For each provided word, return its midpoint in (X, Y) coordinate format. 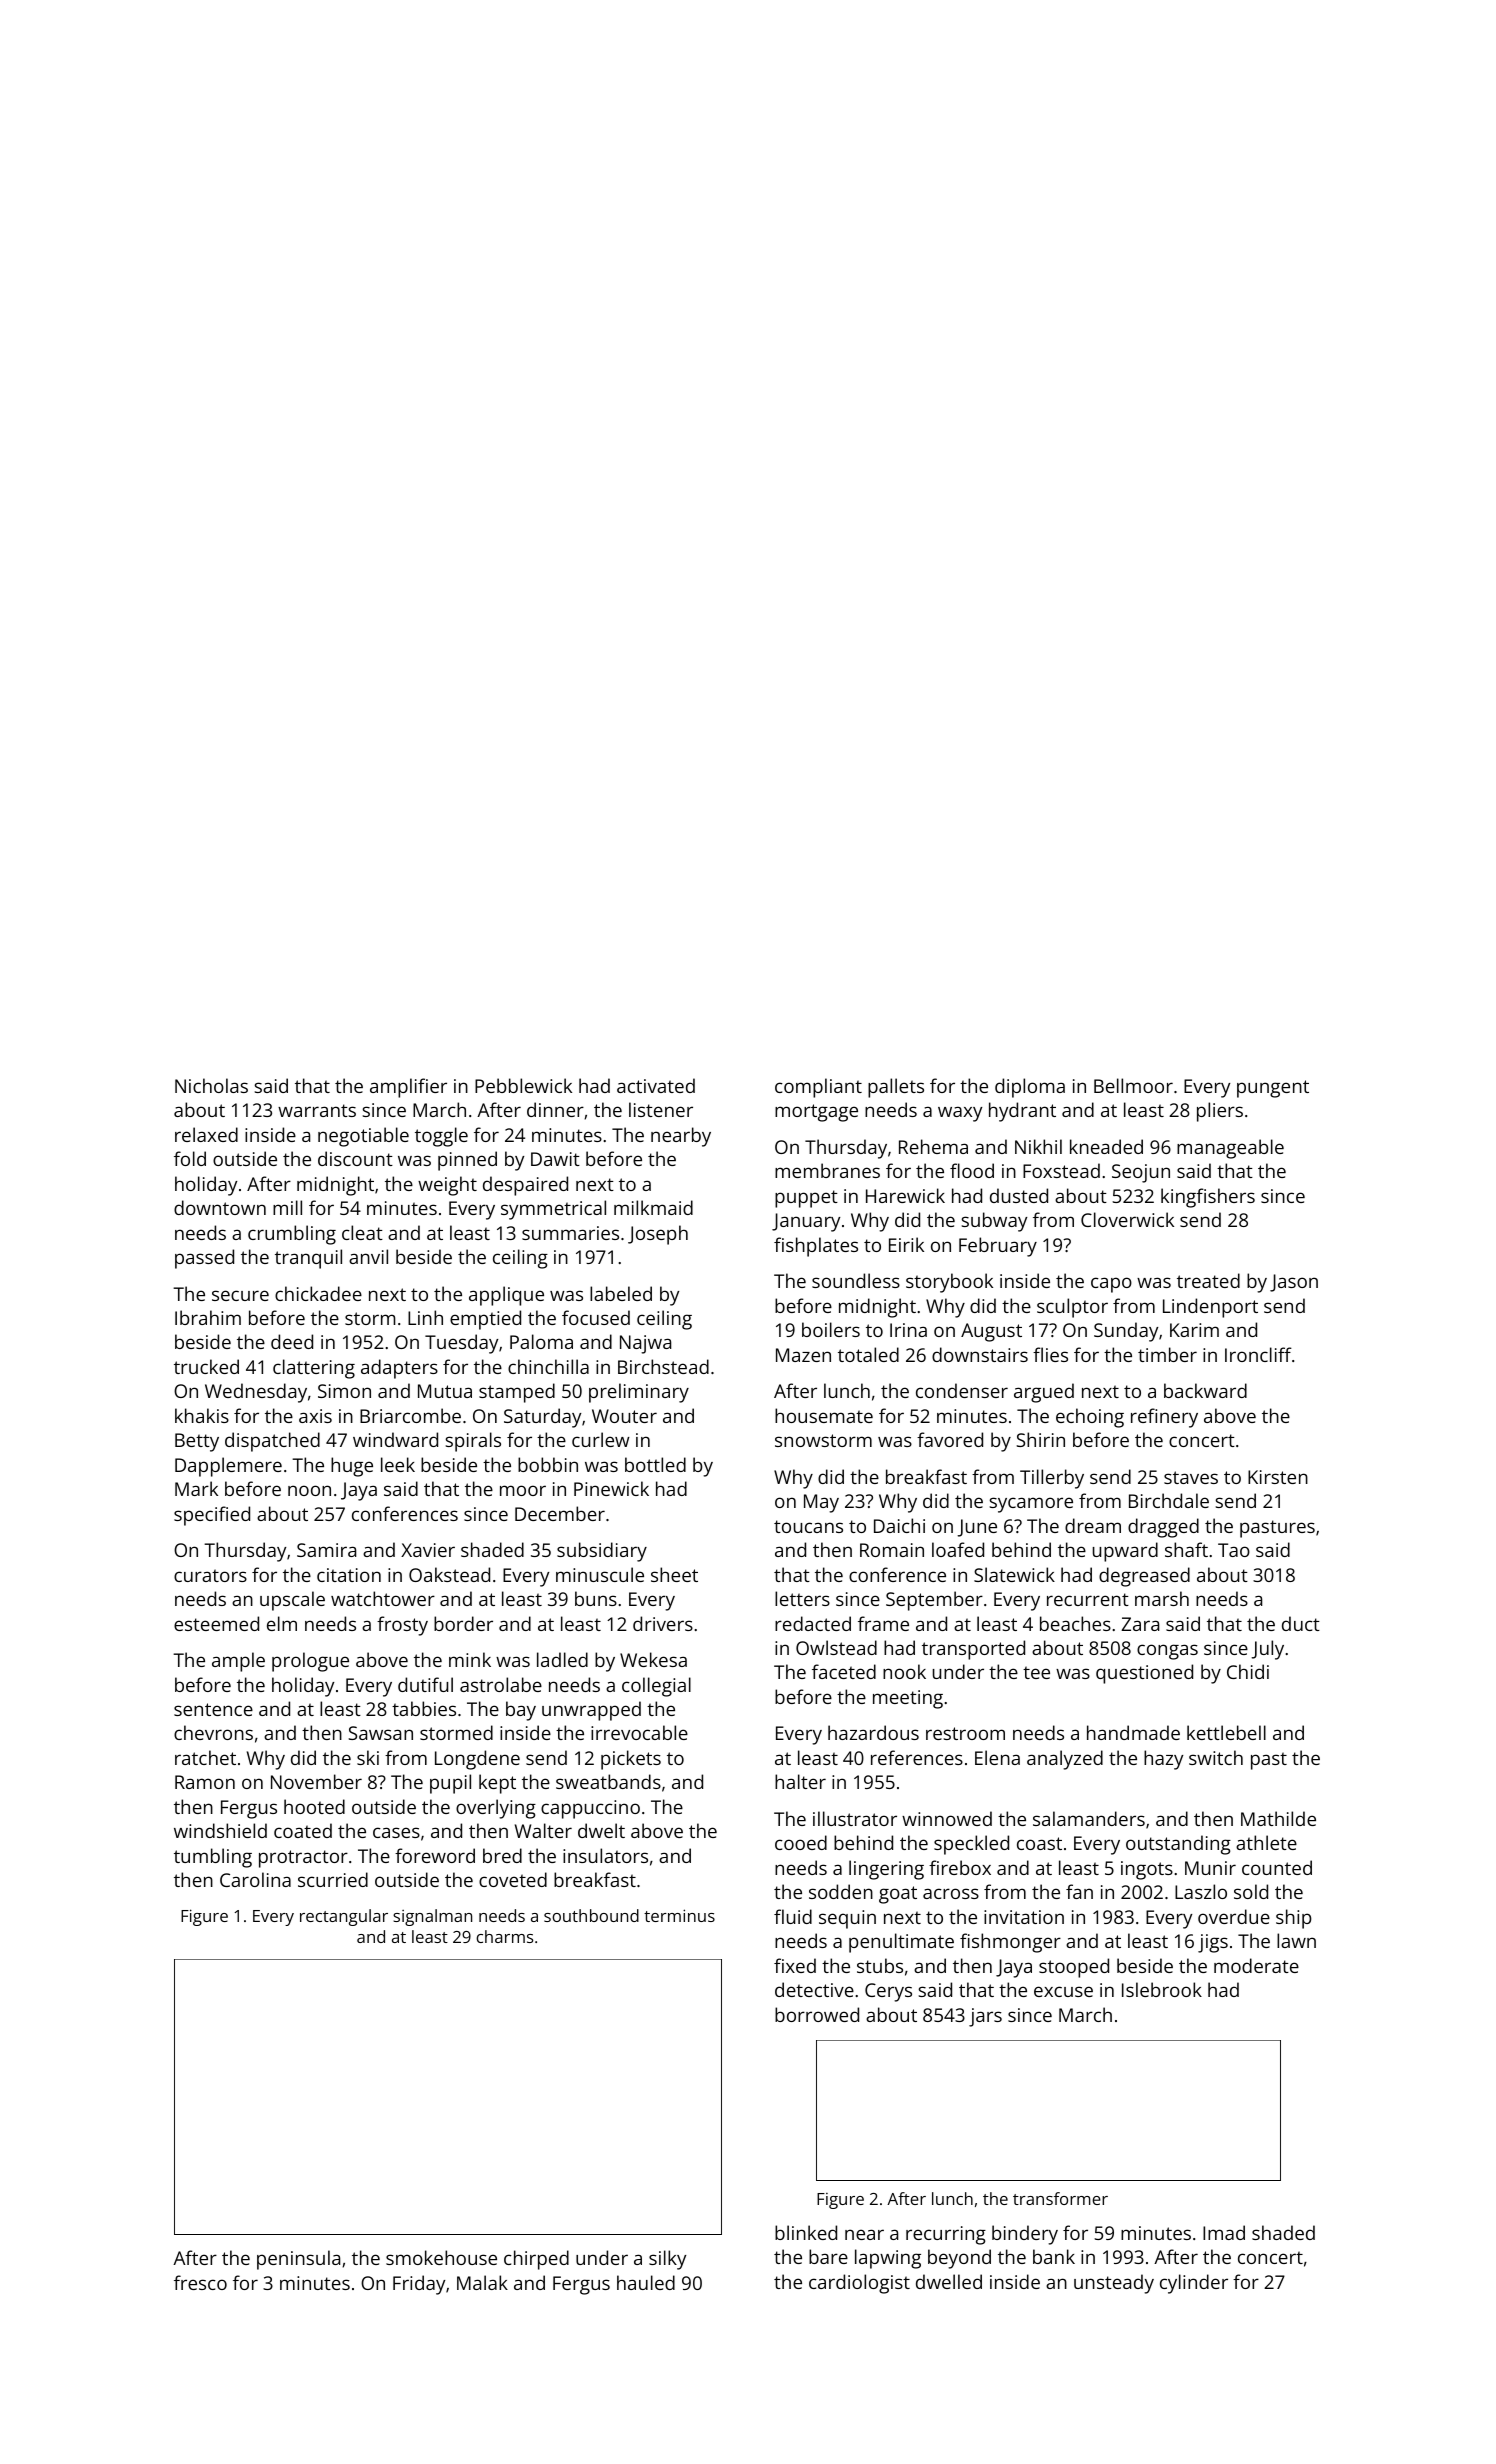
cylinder (1194, 2284)
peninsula (298, 2260)
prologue (310, 1662)
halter (800, 1781)
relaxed (206, 1134)
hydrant (1022, 1112)
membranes (827, 1170)
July (1267, 1650)
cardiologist (859, 2284)
